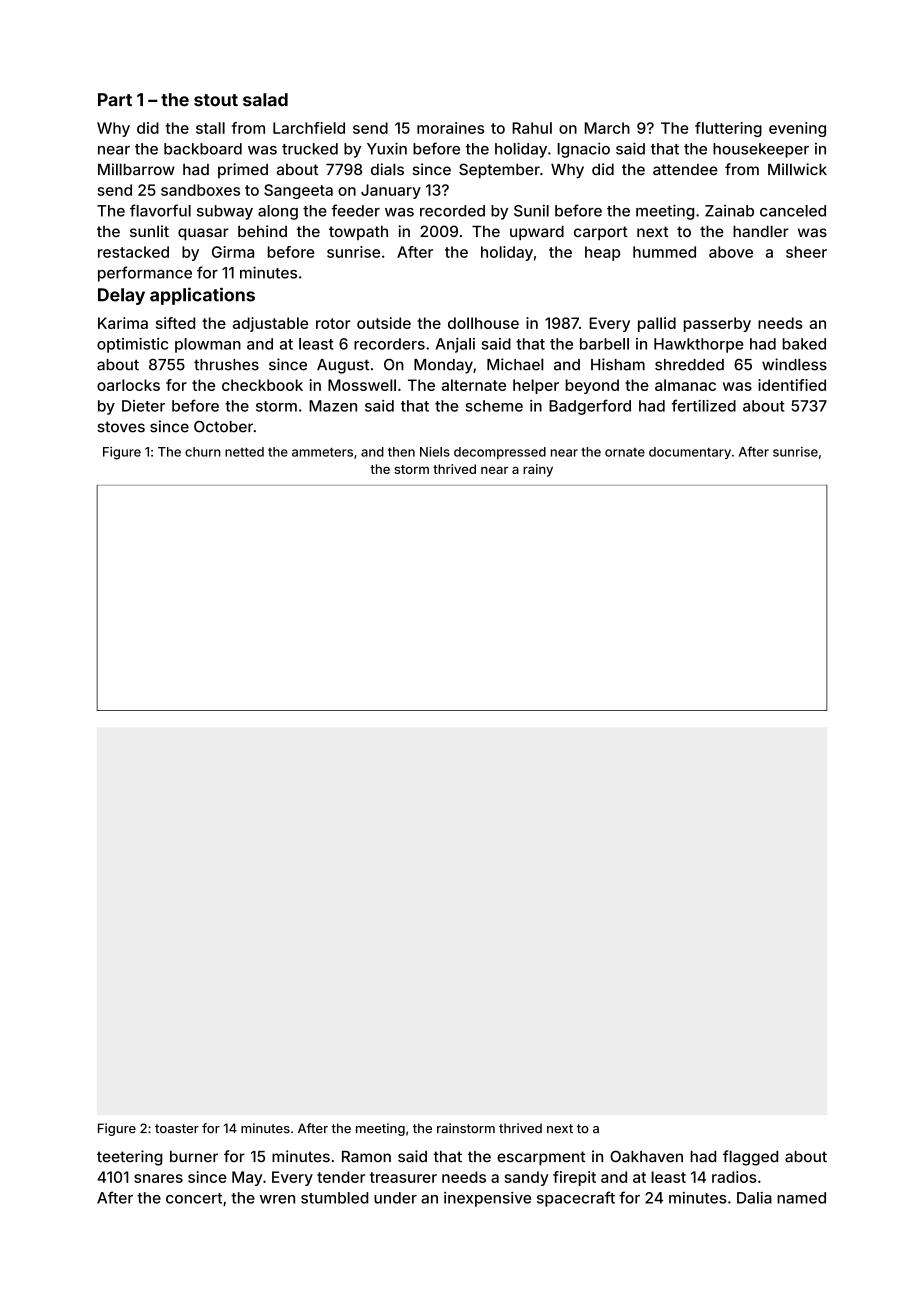 This screenshot has width=924, height=1308. I want to click on Zainab, so click(729, 210).
